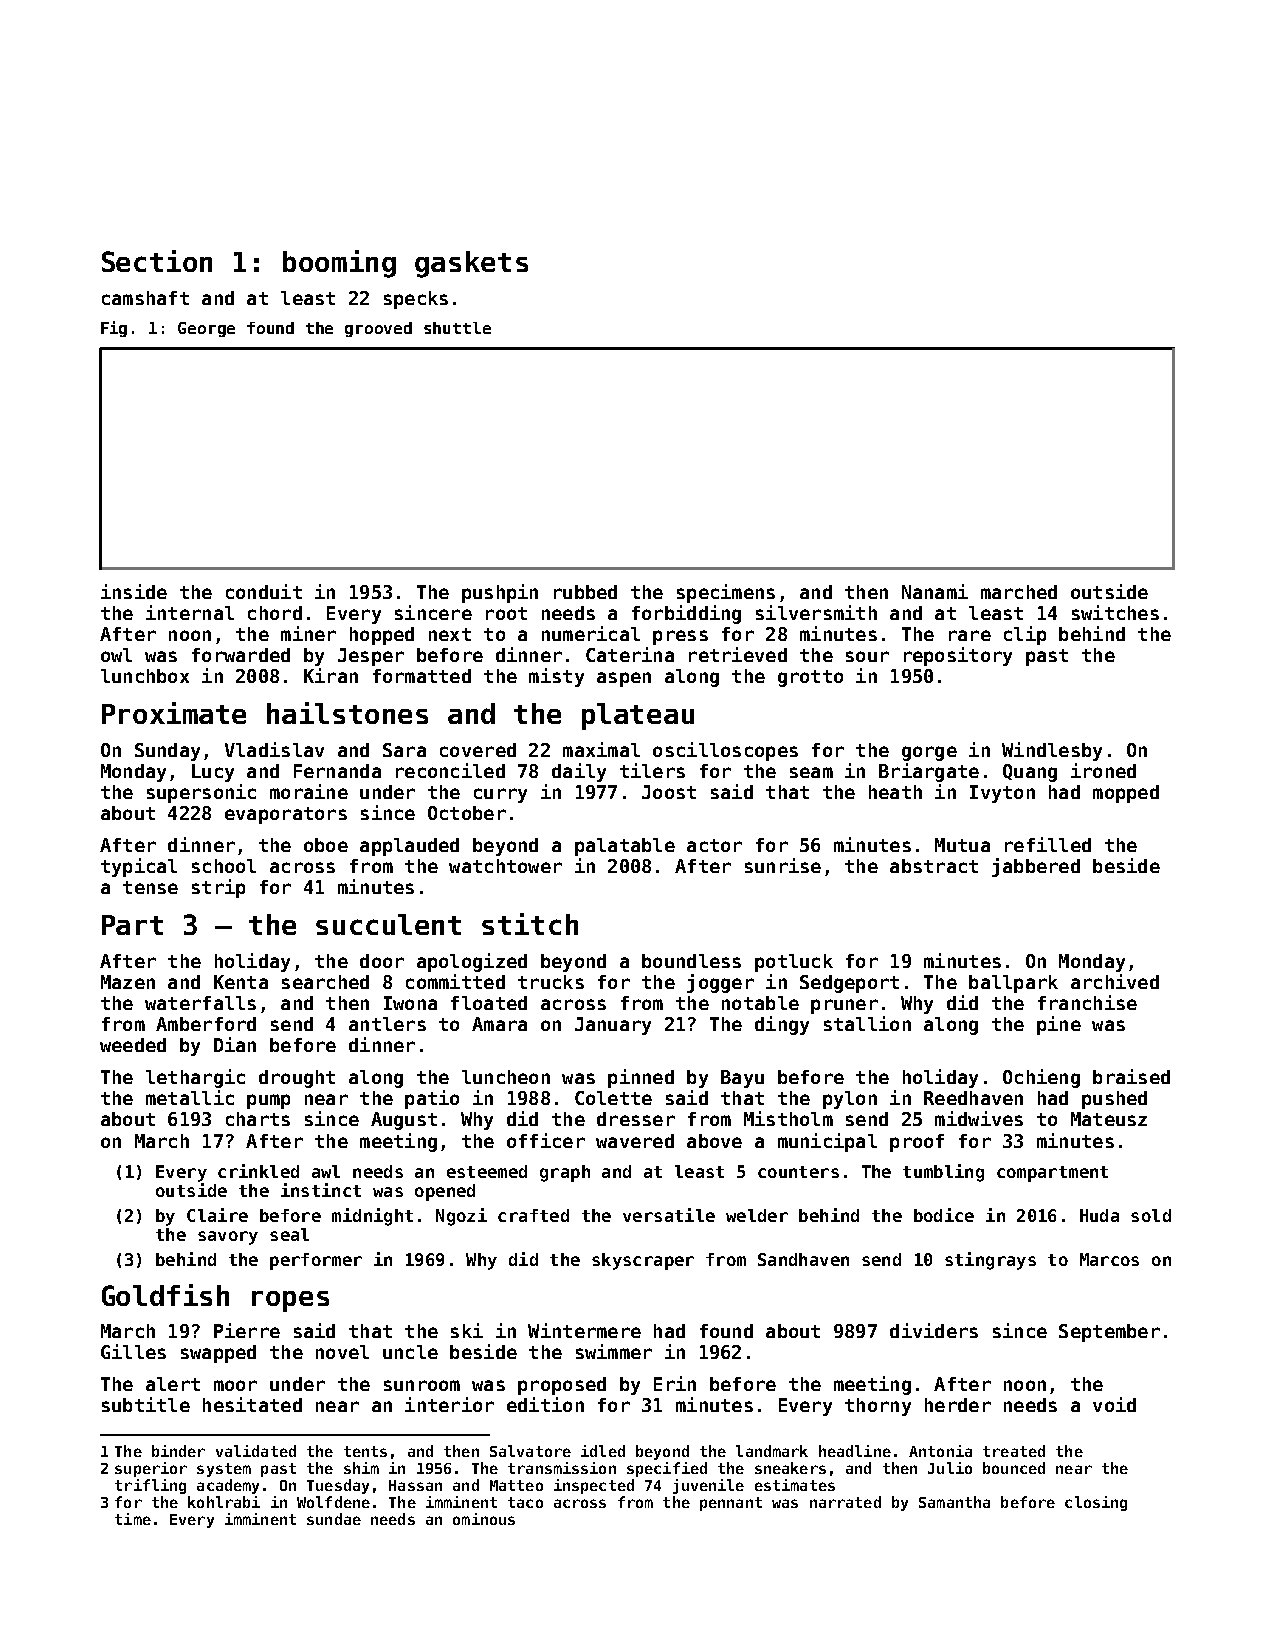  Describe the element at coordinates (134, 591) in the image. I see `inside` at that location.
